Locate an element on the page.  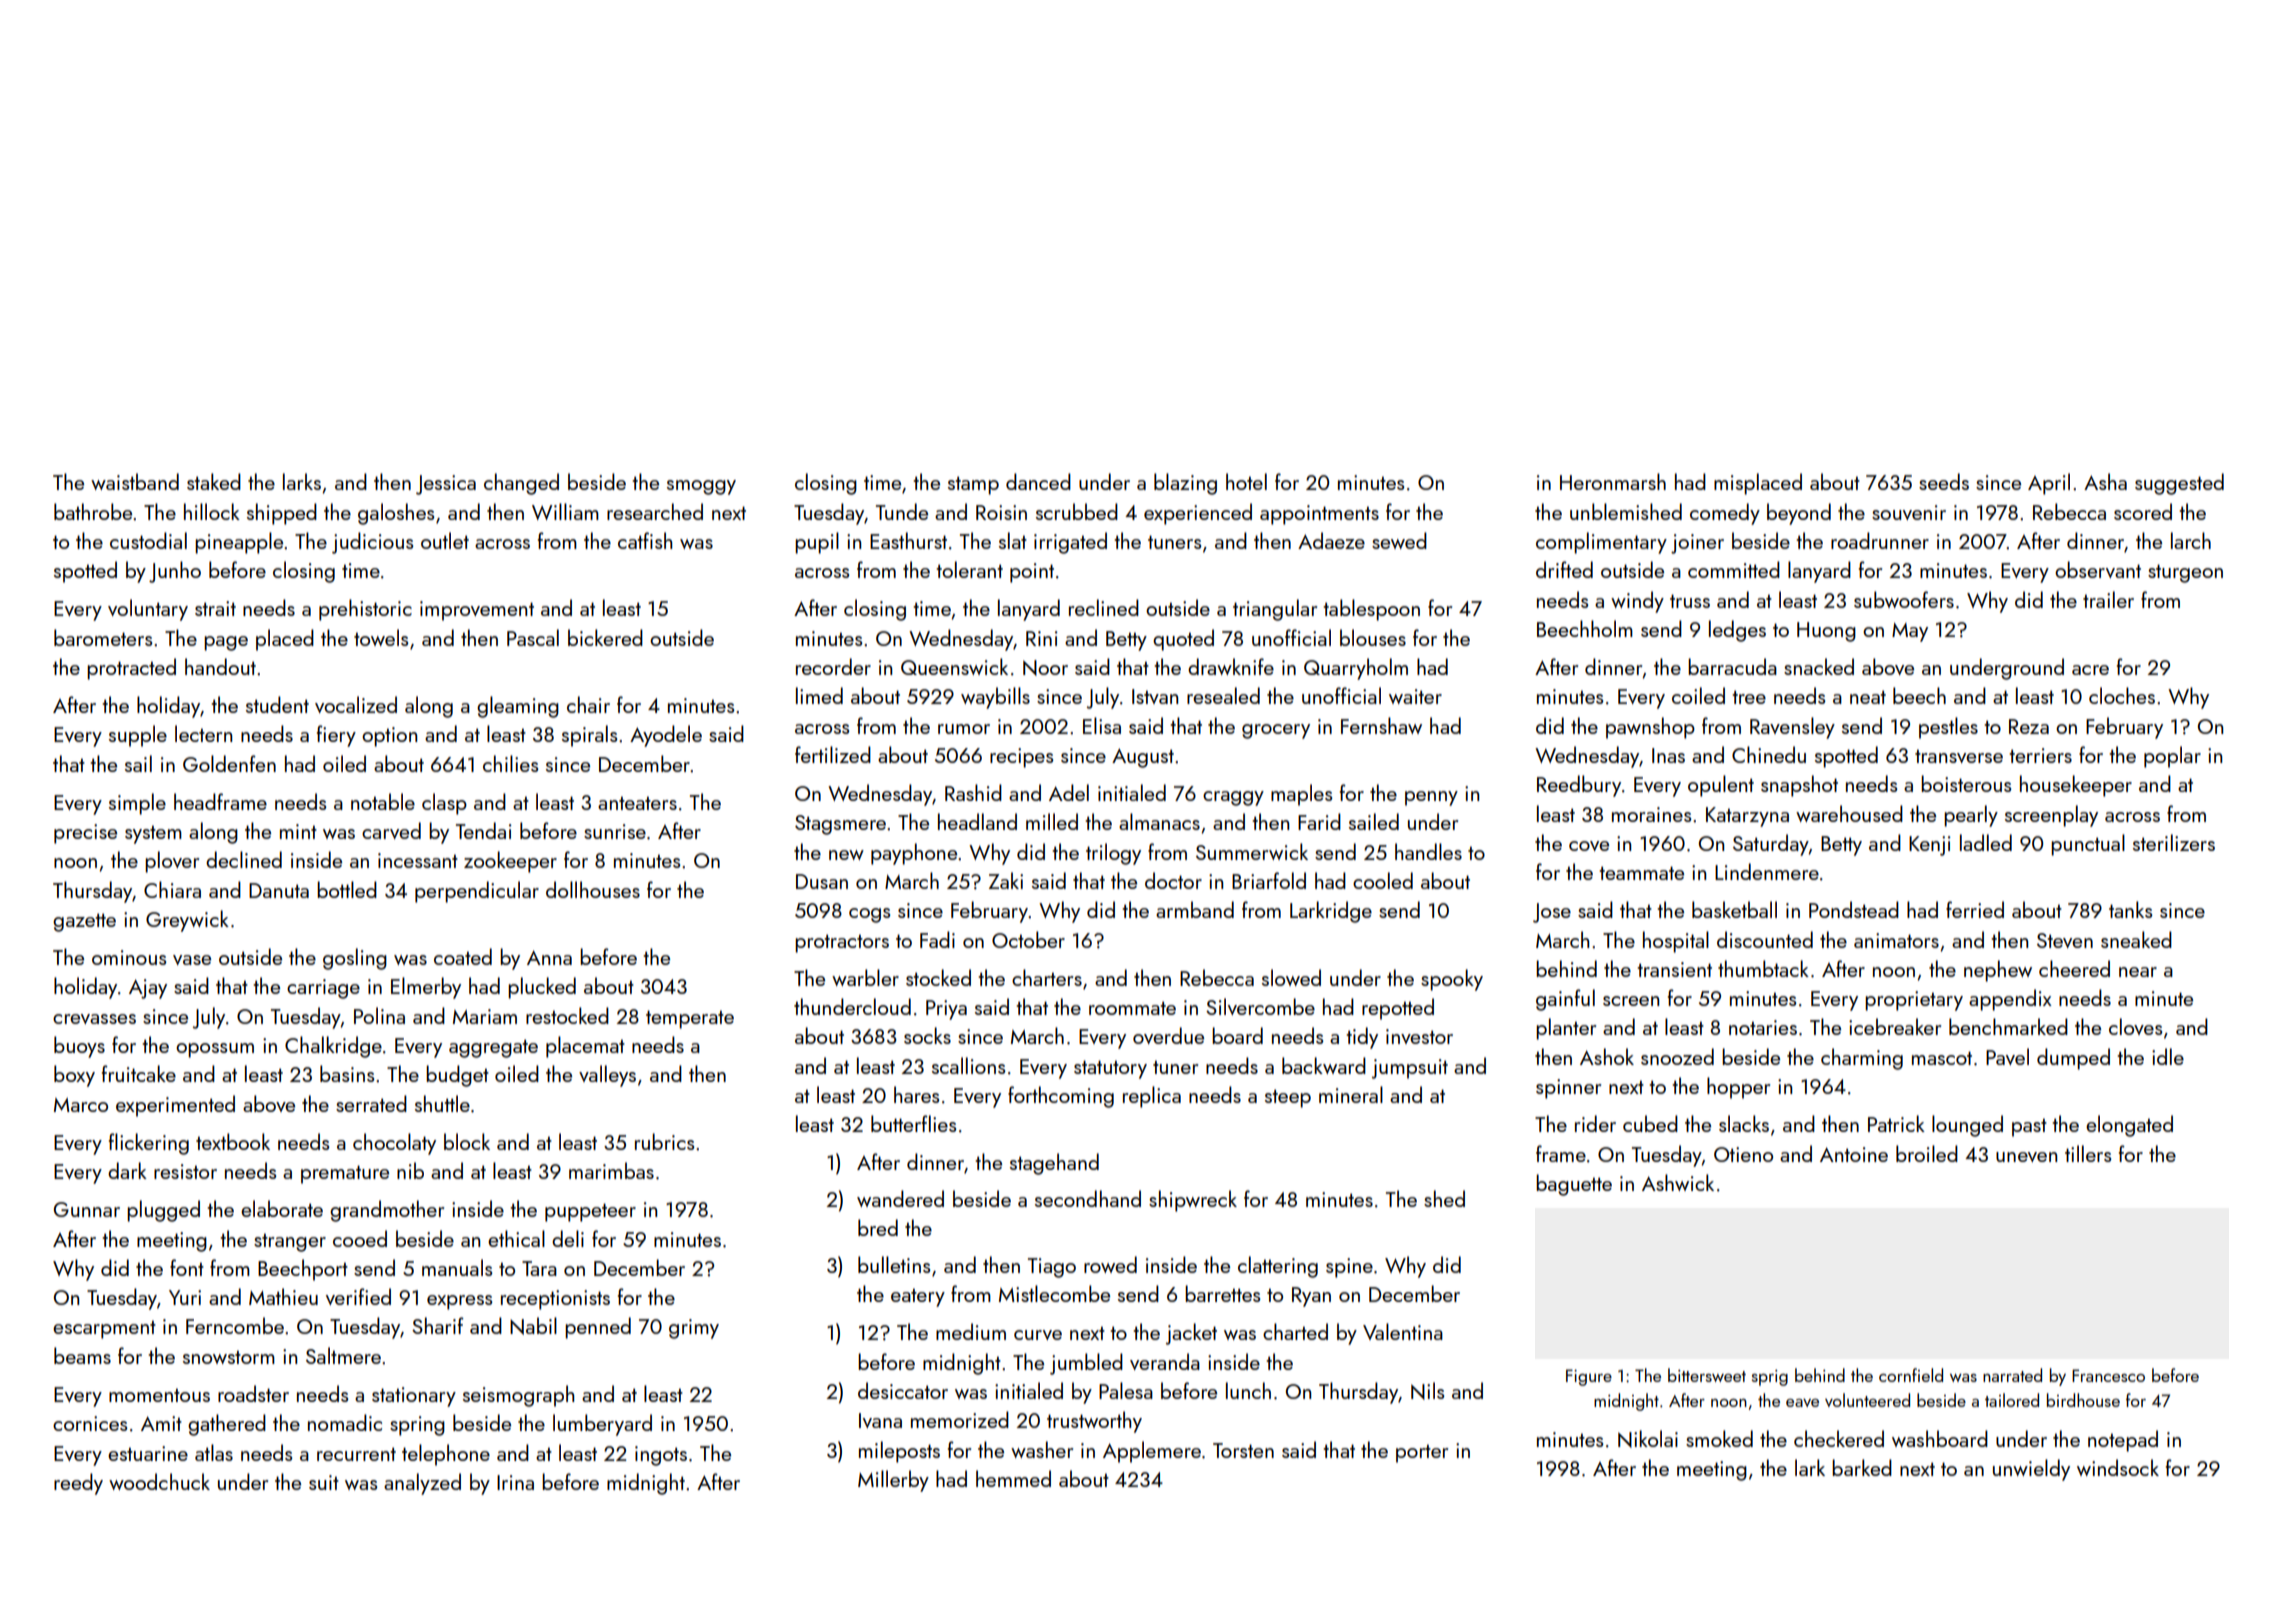
Anna is located at coordinates (549, 957).
